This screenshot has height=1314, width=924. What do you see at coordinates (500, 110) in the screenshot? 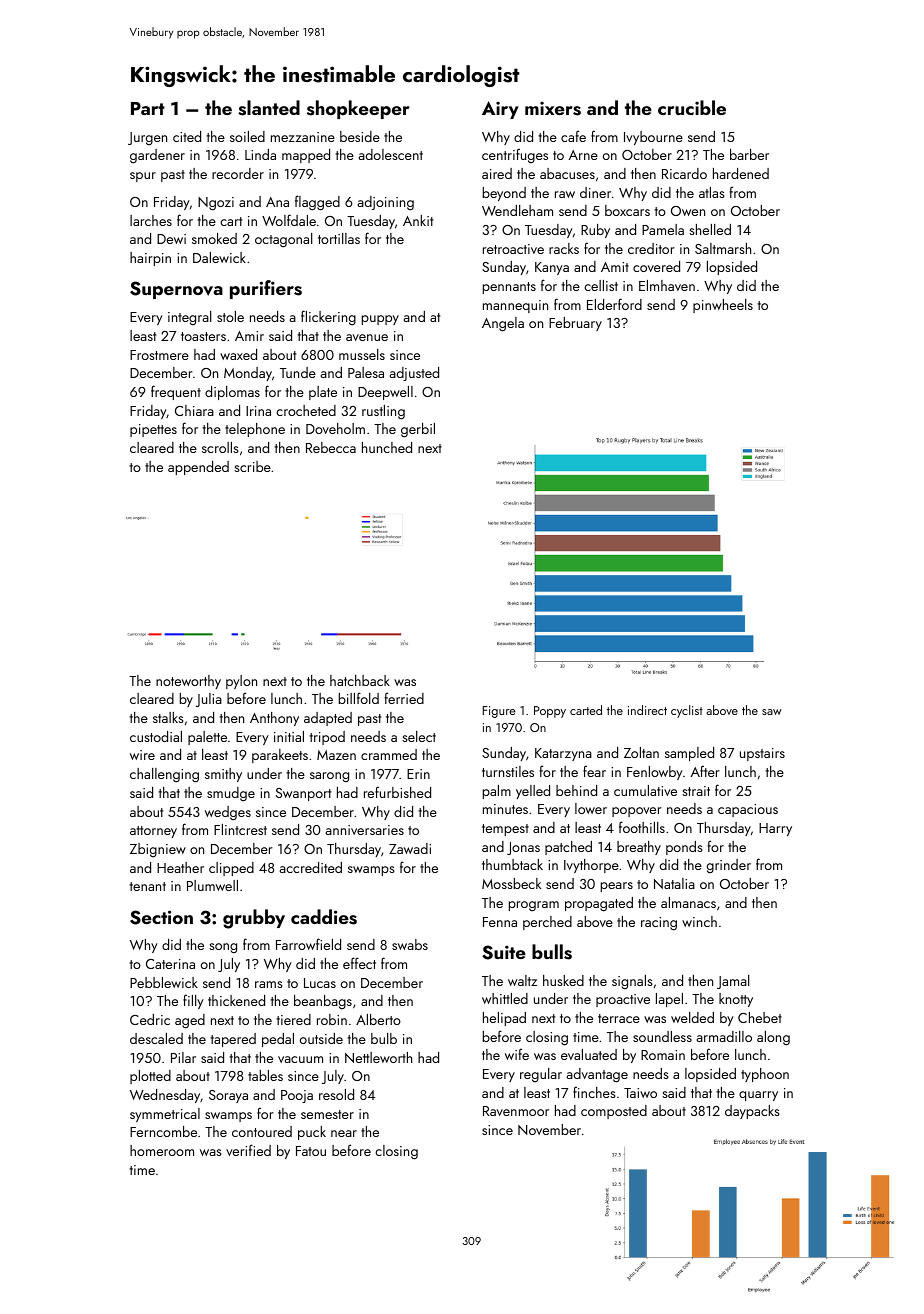
I see `Airy` at bounding box center [500, 110].
